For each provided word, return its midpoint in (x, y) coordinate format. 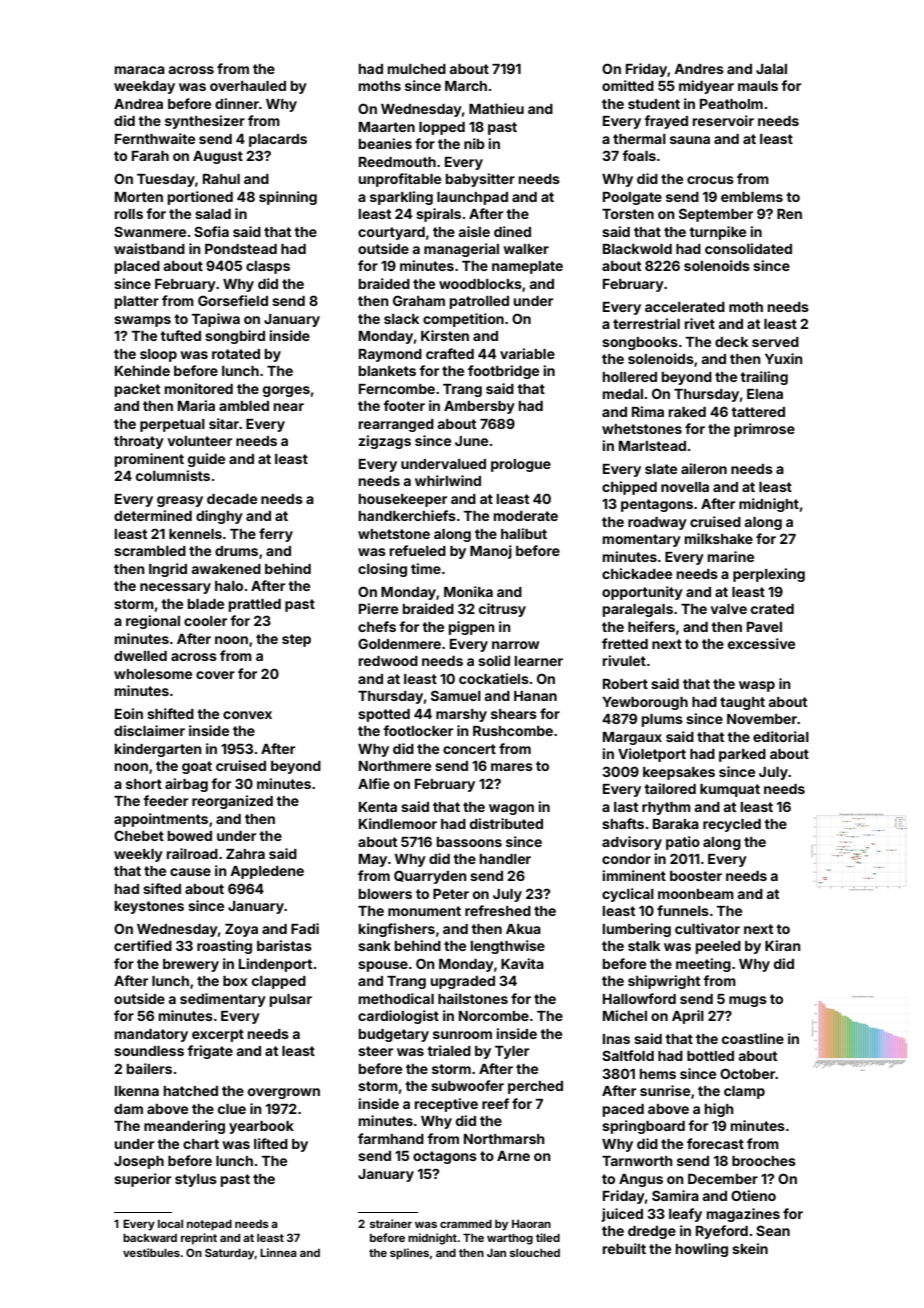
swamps (142, 321)
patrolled (479, 302)
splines (409, 1254)
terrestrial (646, 323)
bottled (710, 1056)
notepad (209, 1225)
